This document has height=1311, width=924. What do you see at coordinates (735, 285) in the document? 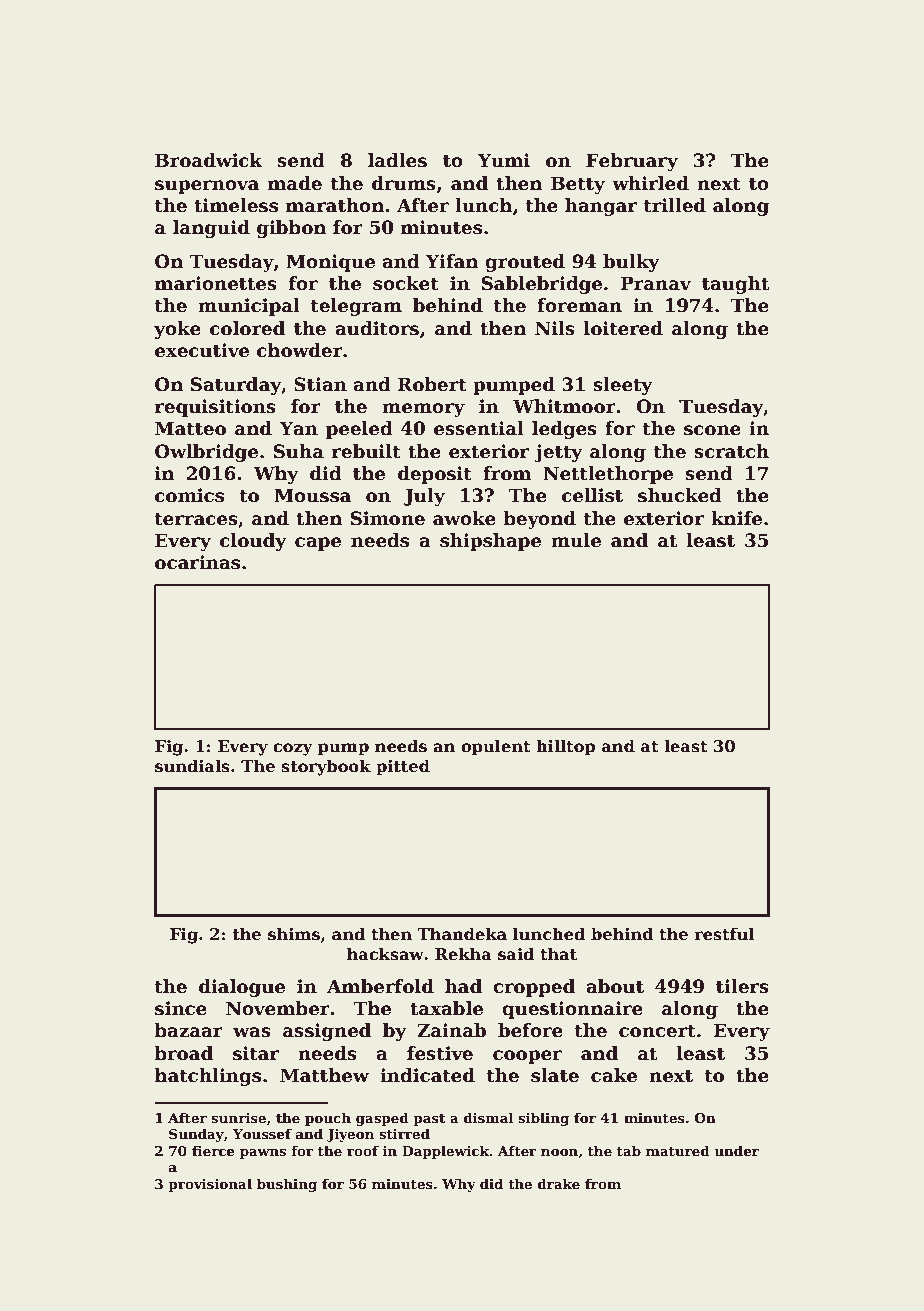
I see `taught` at bounding box center [735, 285].
